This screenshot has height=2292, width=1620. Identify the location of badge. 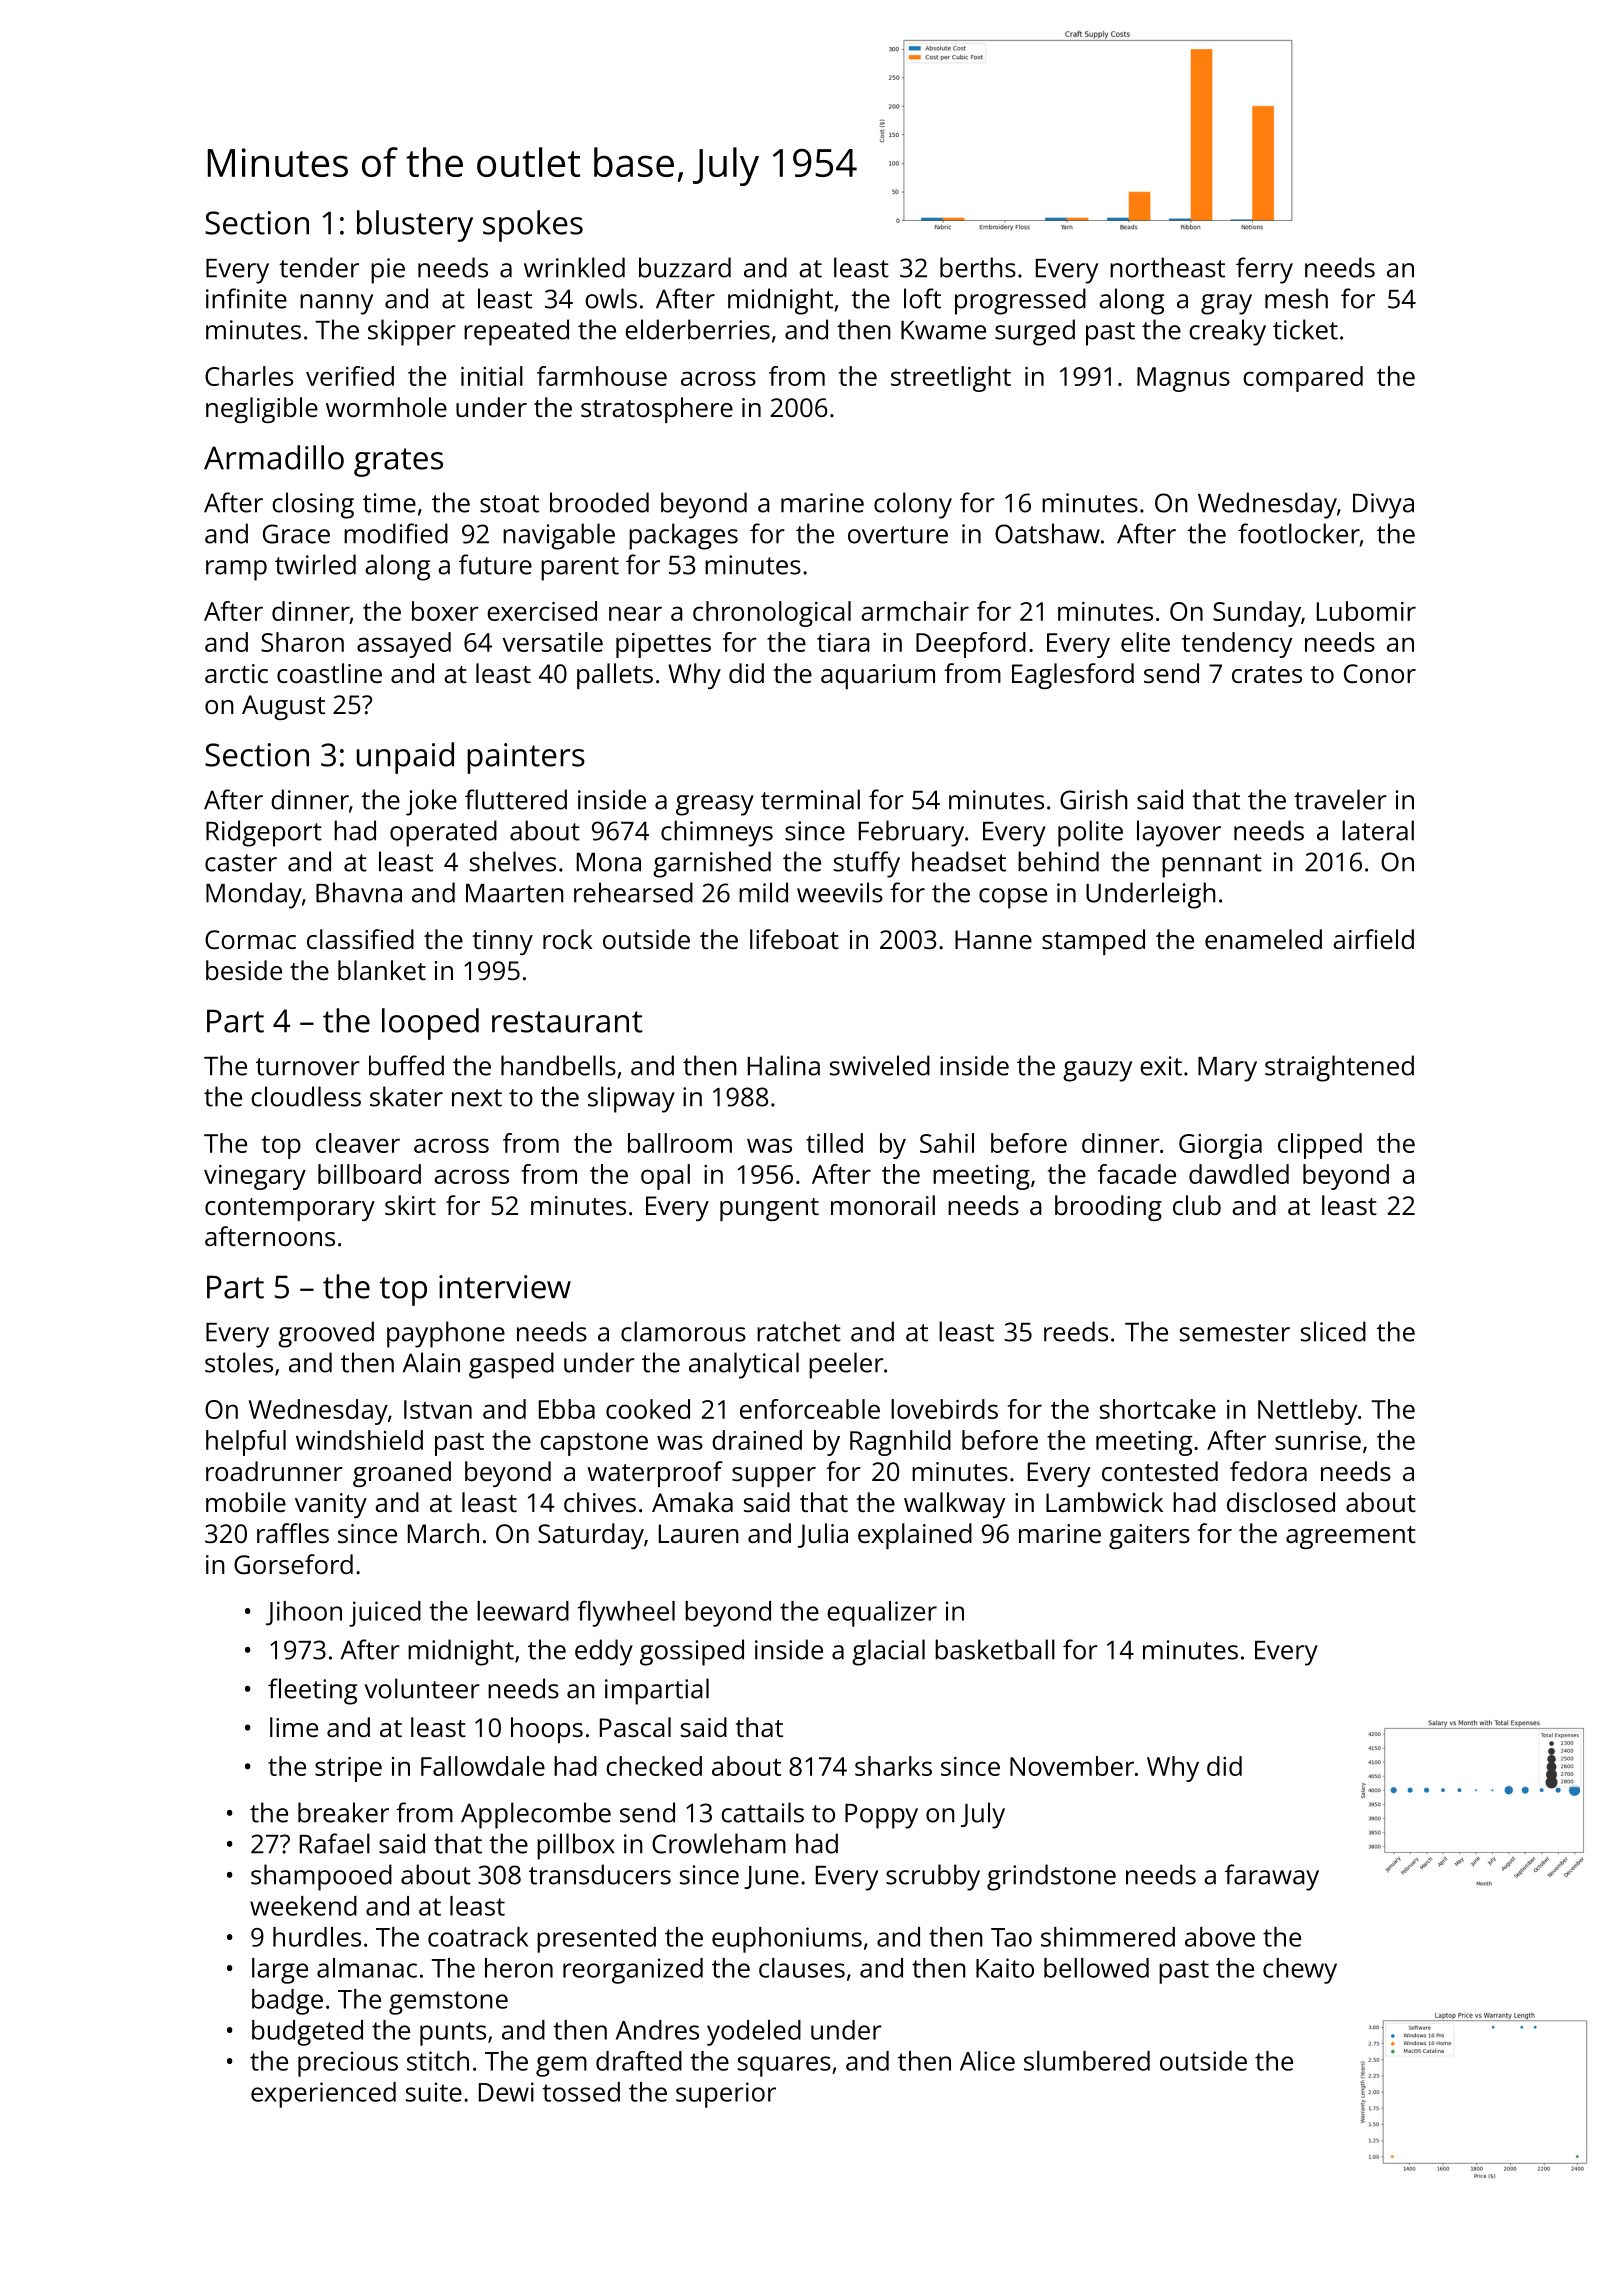
(287, 2002).
